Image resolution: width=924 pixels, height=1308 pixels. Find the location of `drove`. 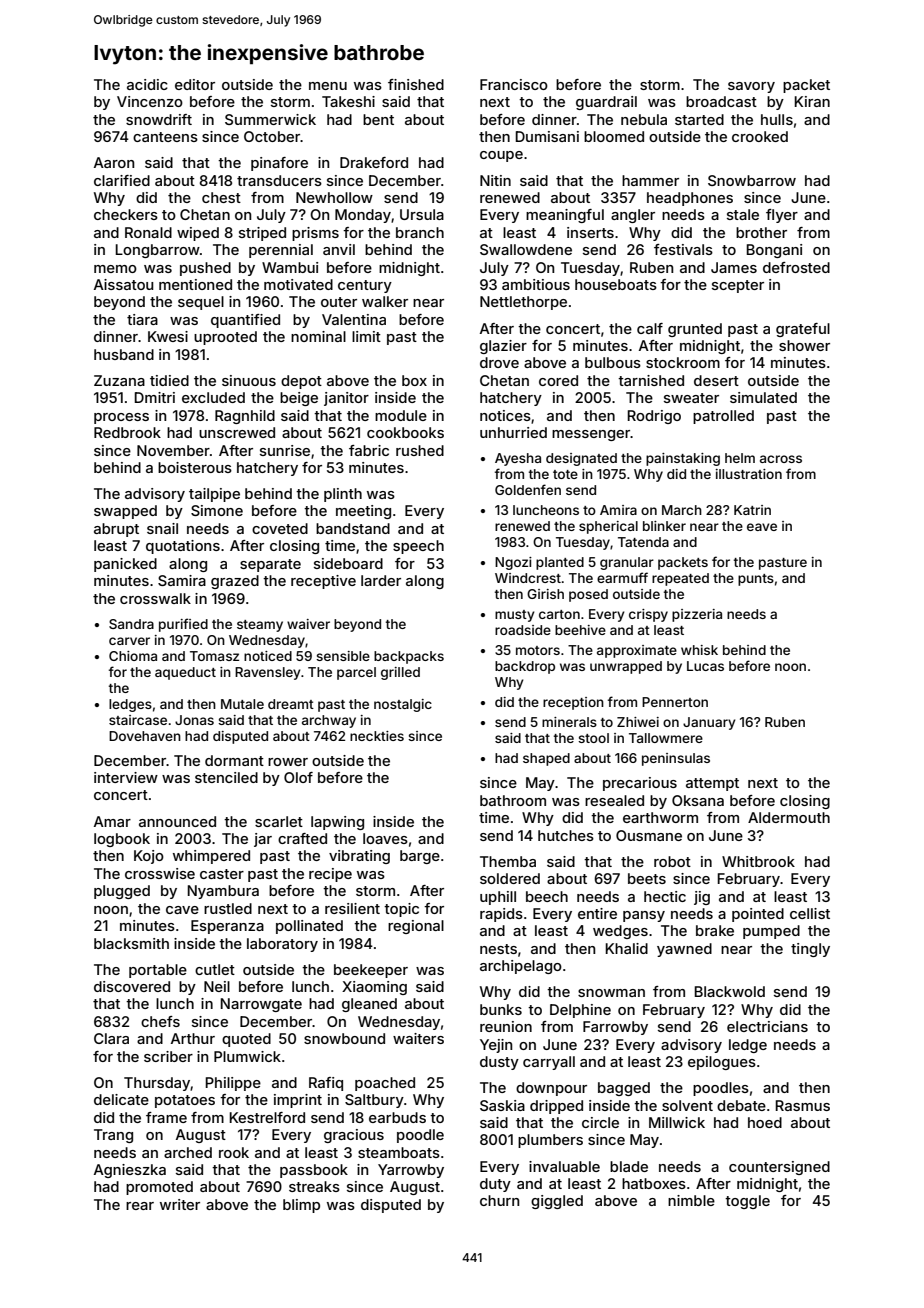

drove is located at coordinates (499, 362).
